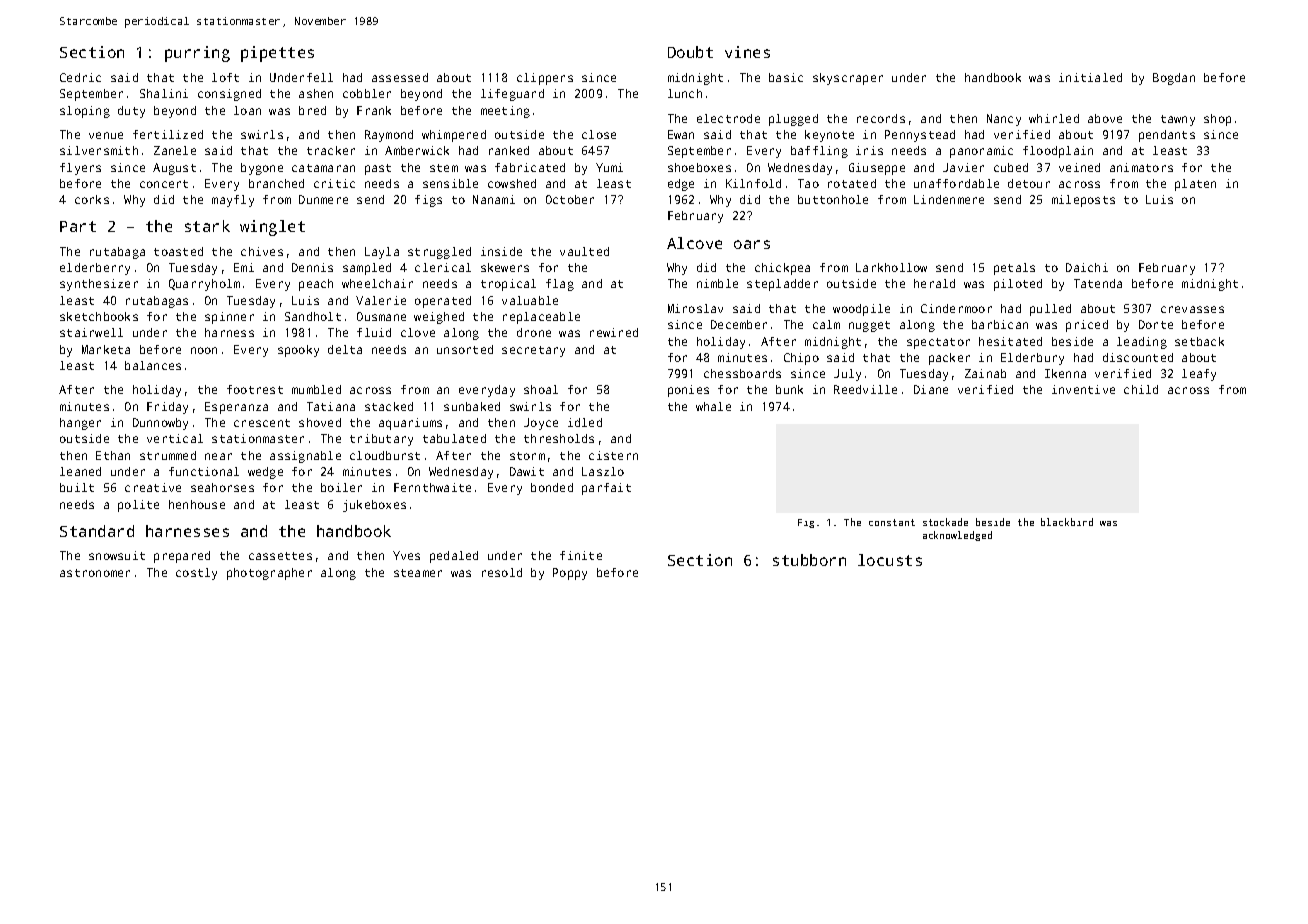  Describe the element at coordinates (196, 574) in the image. I see `costly` at that location.
